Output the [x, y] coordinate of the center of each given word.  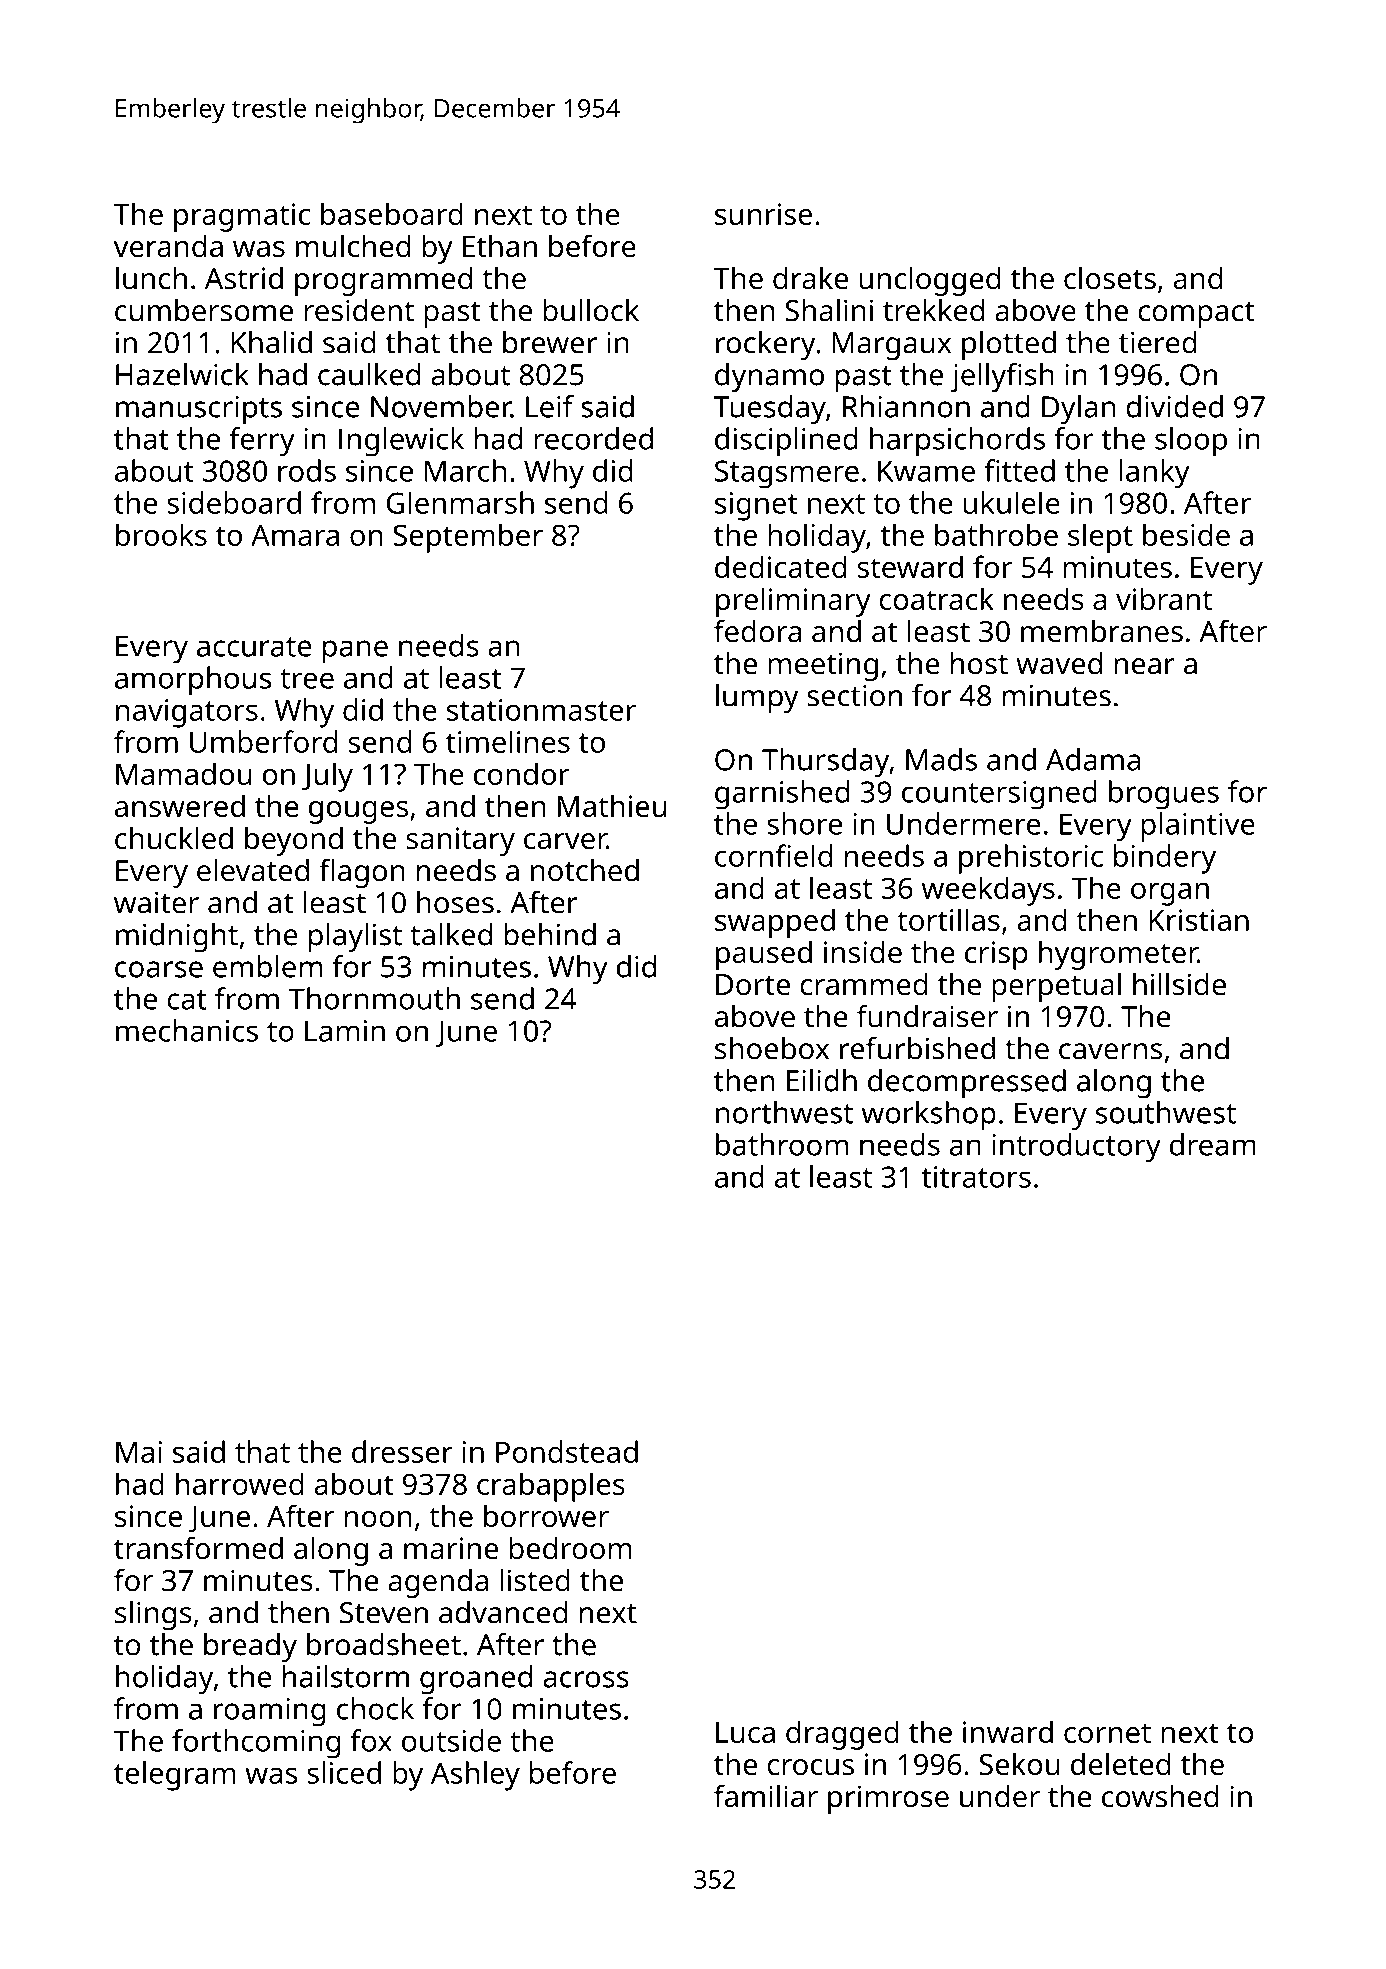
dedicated [780, 566]
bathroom [782, 1144]
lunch [151, 277]
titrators [976, 1177]
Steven [384, 1613]
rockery [766, 345]
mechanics [187, 1030]
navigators [187, 713]
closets [1110, 277]
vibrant [1164, 598]
